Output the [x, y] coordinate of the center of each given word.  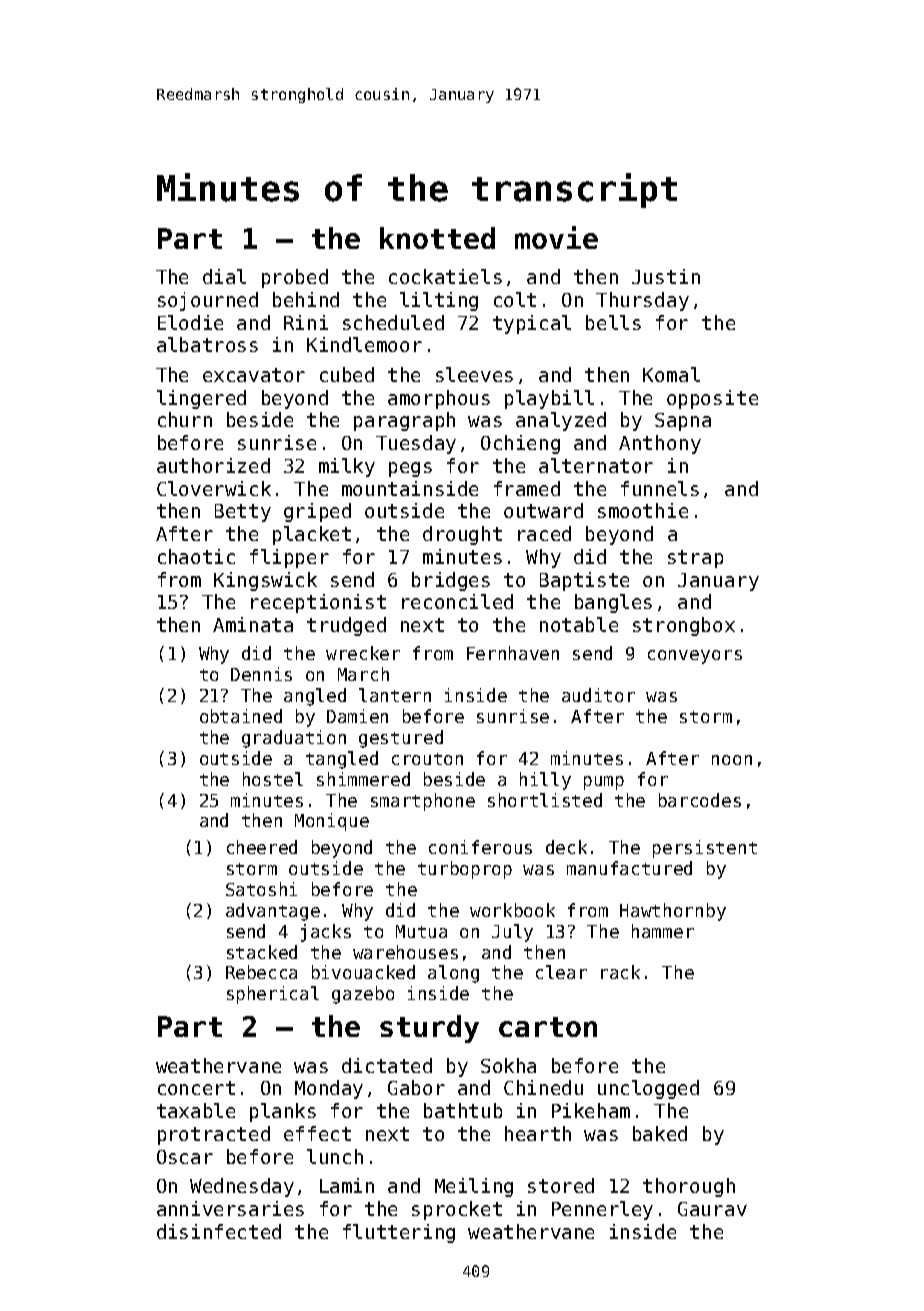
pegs [410, 469]
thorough [689, 1187]
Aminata [253, 624]
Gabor [416, 1087]
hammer [663, 931]
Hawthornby [673, 912]
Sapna [683, 422]
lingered [201, 399]
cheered [262, 847]
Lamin [347, 1185]
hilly [545, 781]
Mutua [421, 931]
